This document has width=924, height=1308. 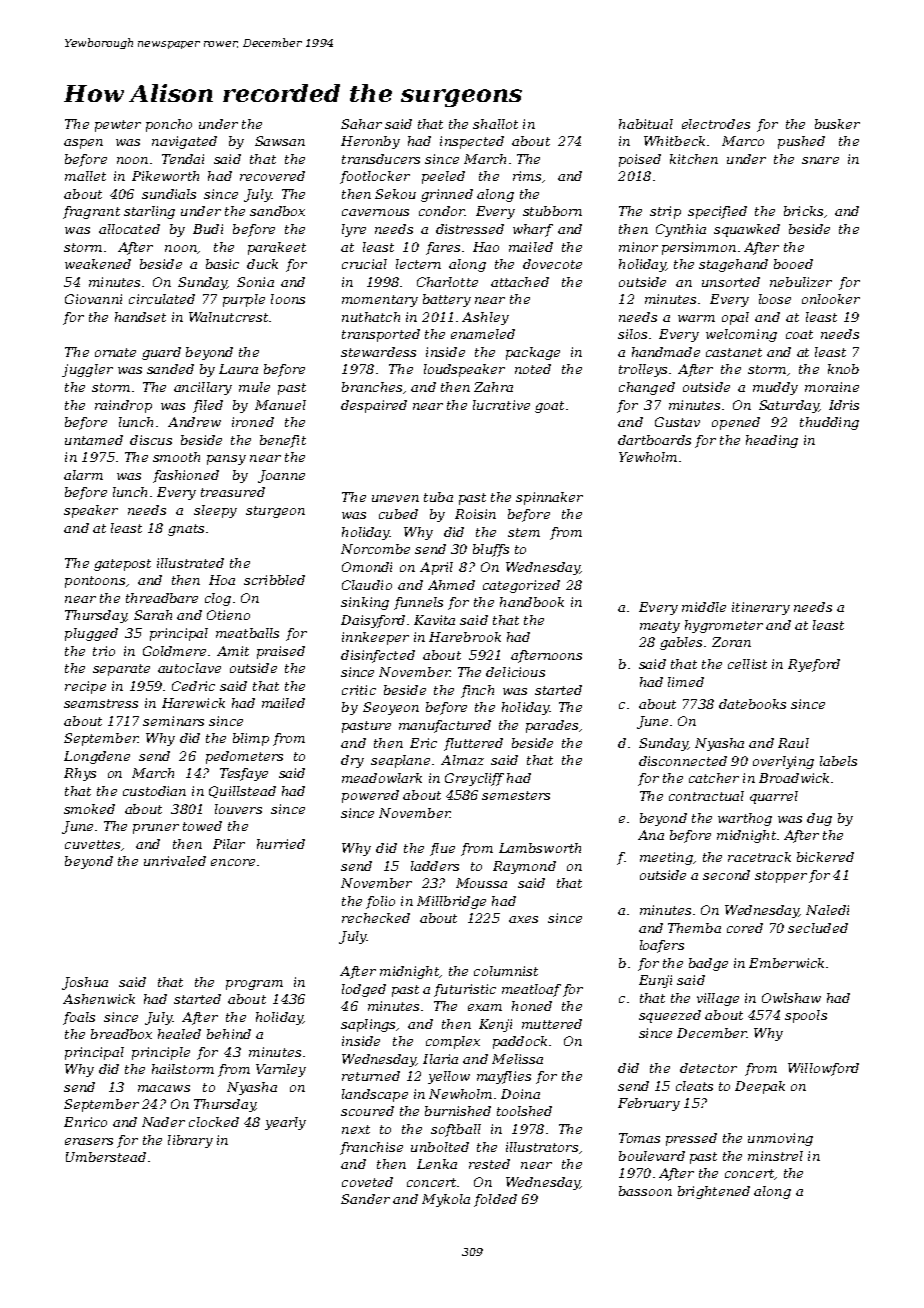 I want to click on Nader, so click(x=163, y=1122).
